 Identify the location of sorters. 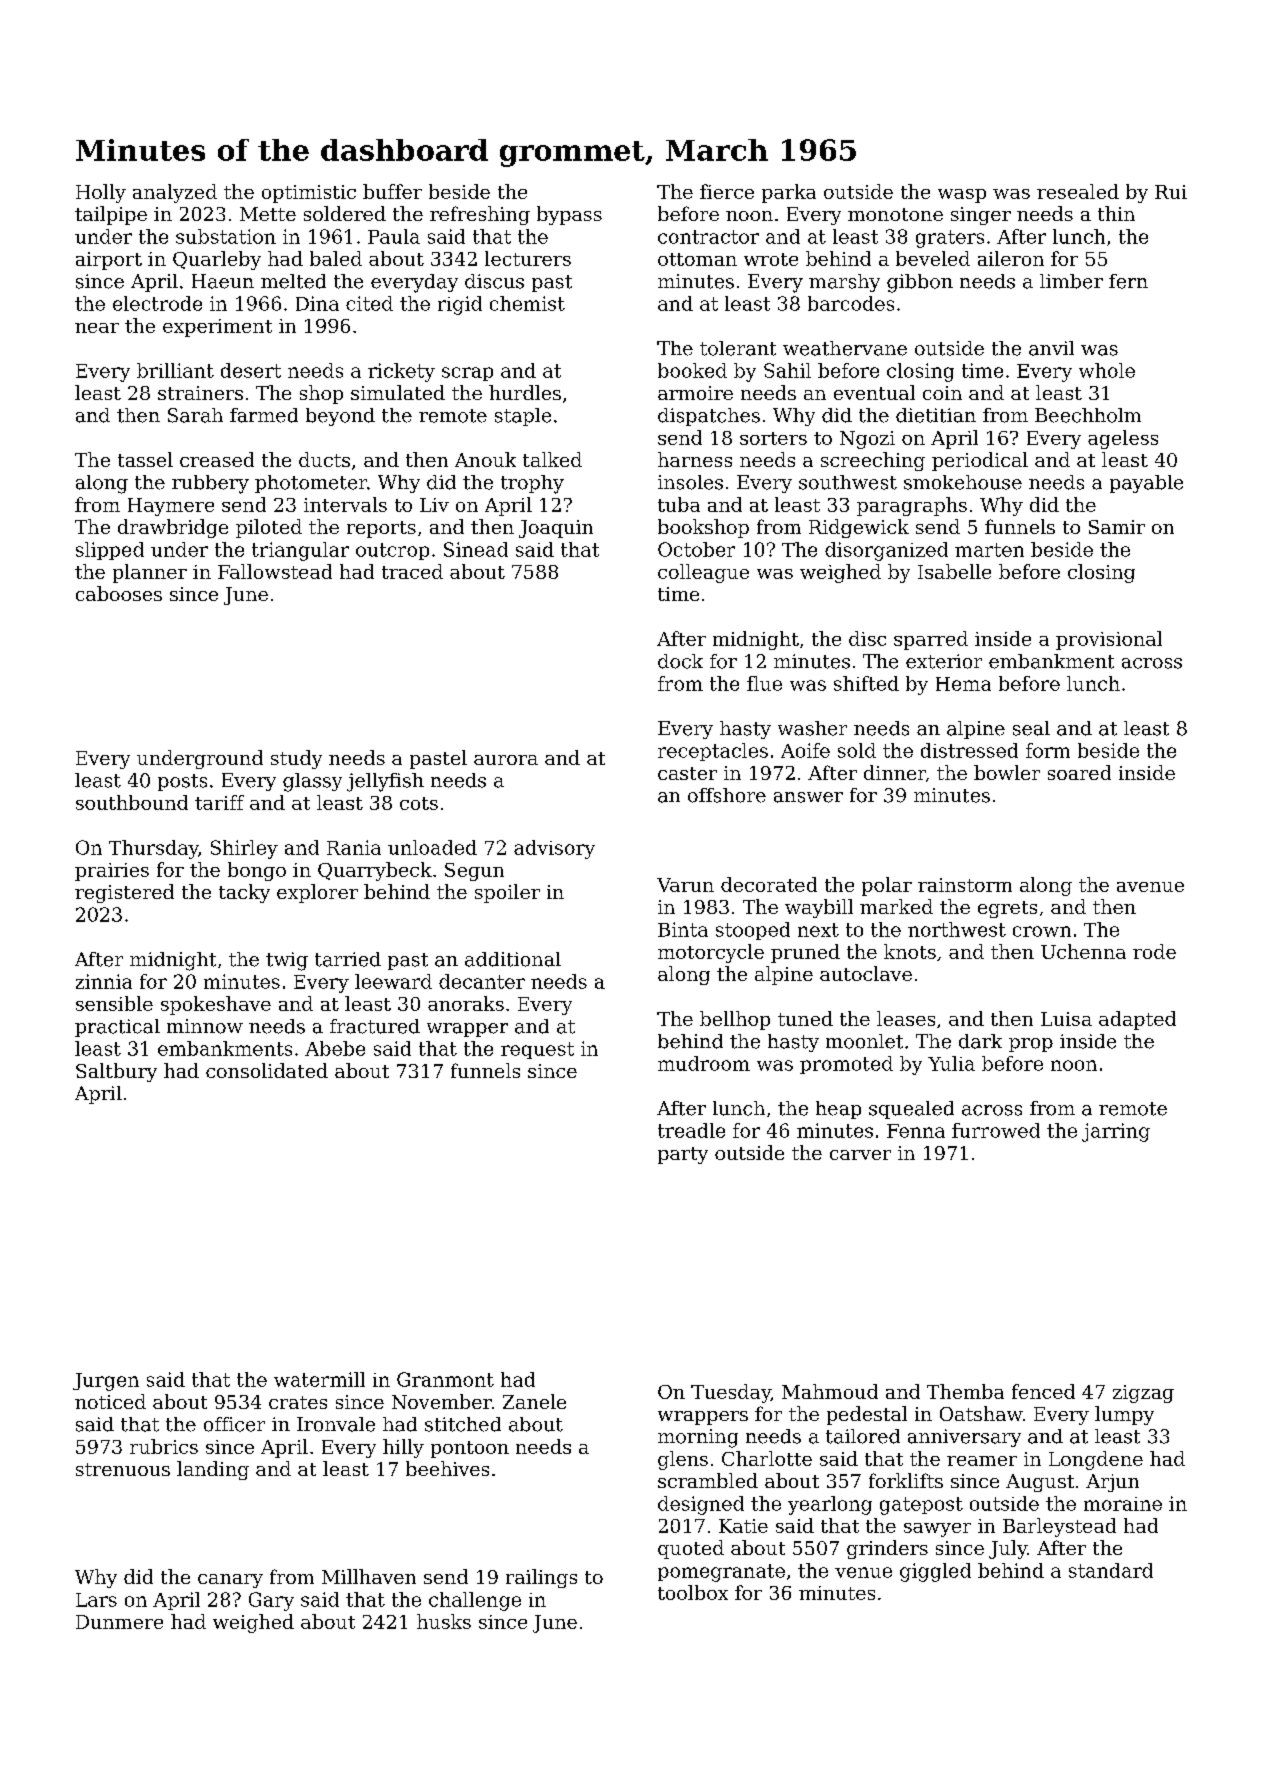
(773, 438).
